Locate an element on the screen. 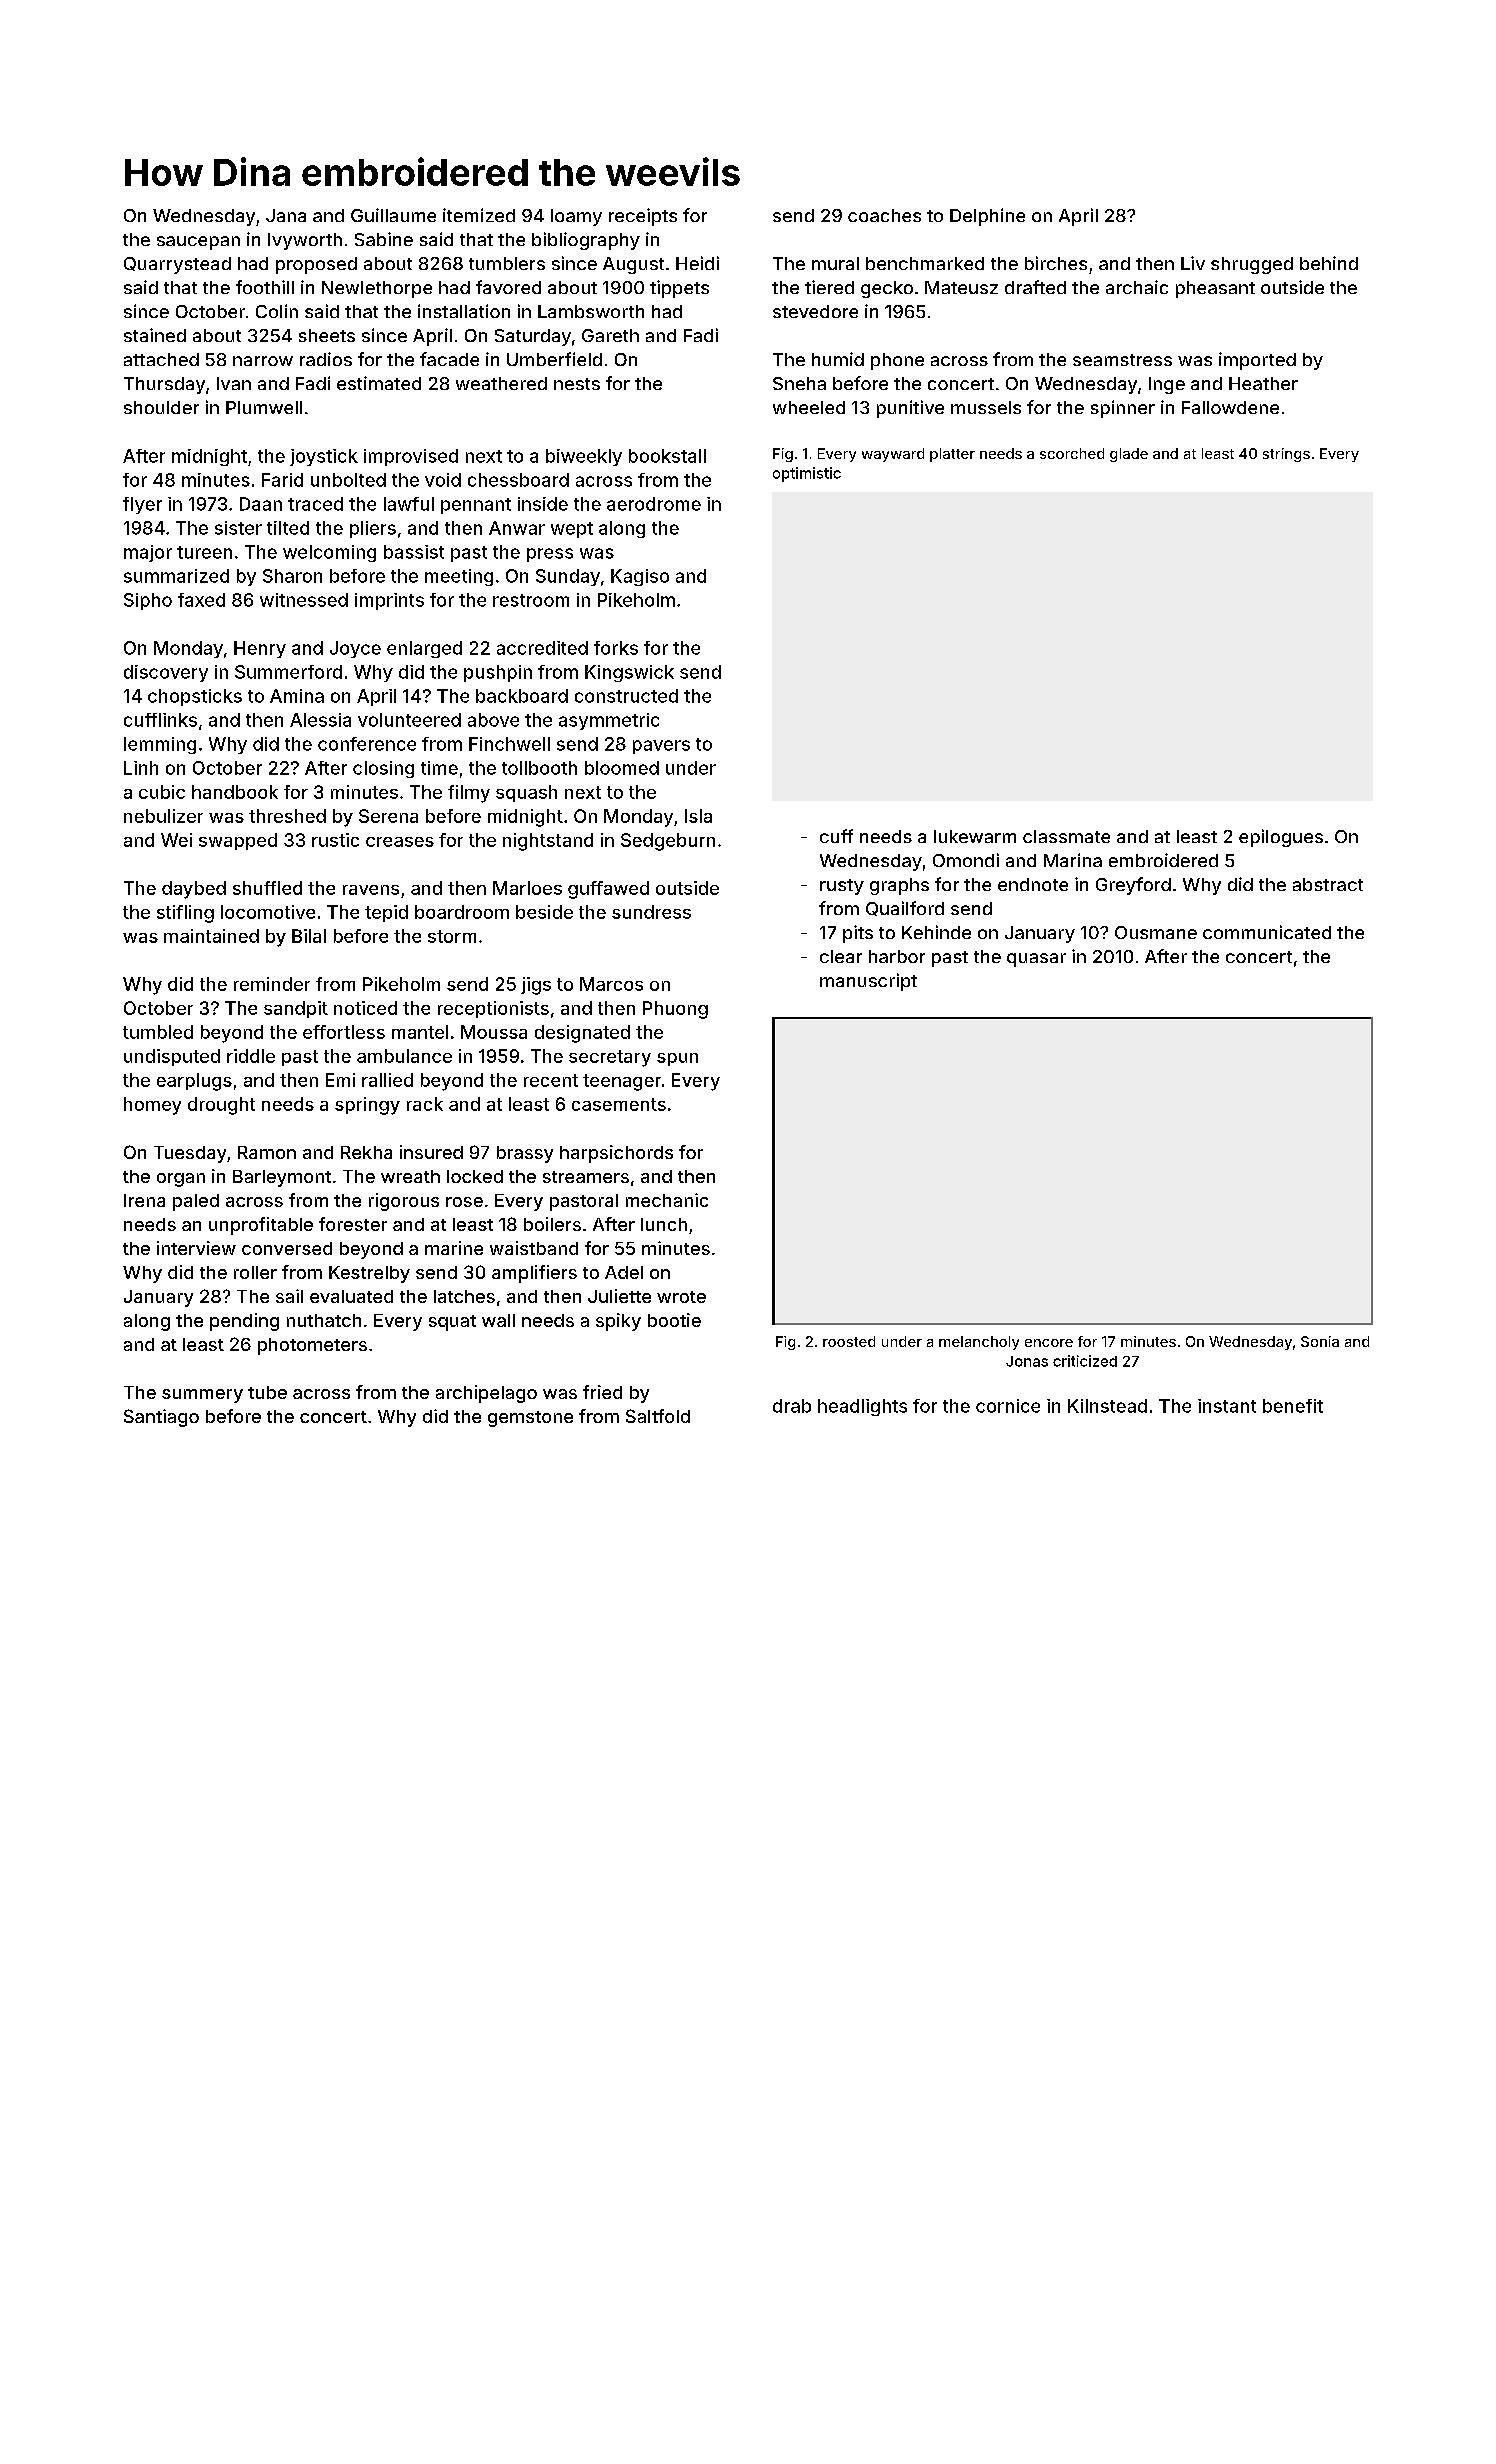 The height and width of the screenshot is (2464, 1496). benchmarked is located at coordinates (925, 263).
